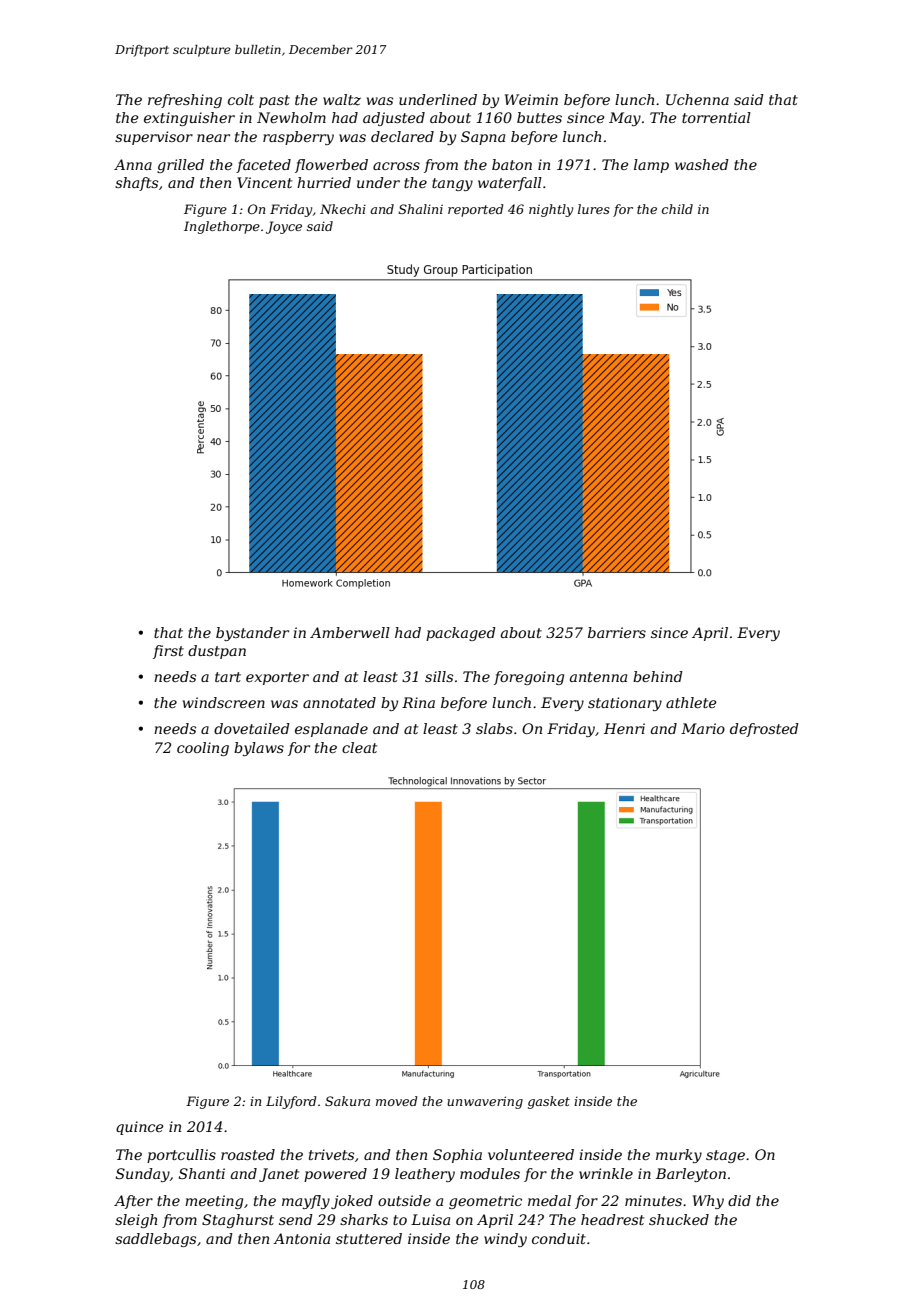 The height and width of the screenshot is (1308, 924). I want to click on saddlebags, so click(155, 1240).
